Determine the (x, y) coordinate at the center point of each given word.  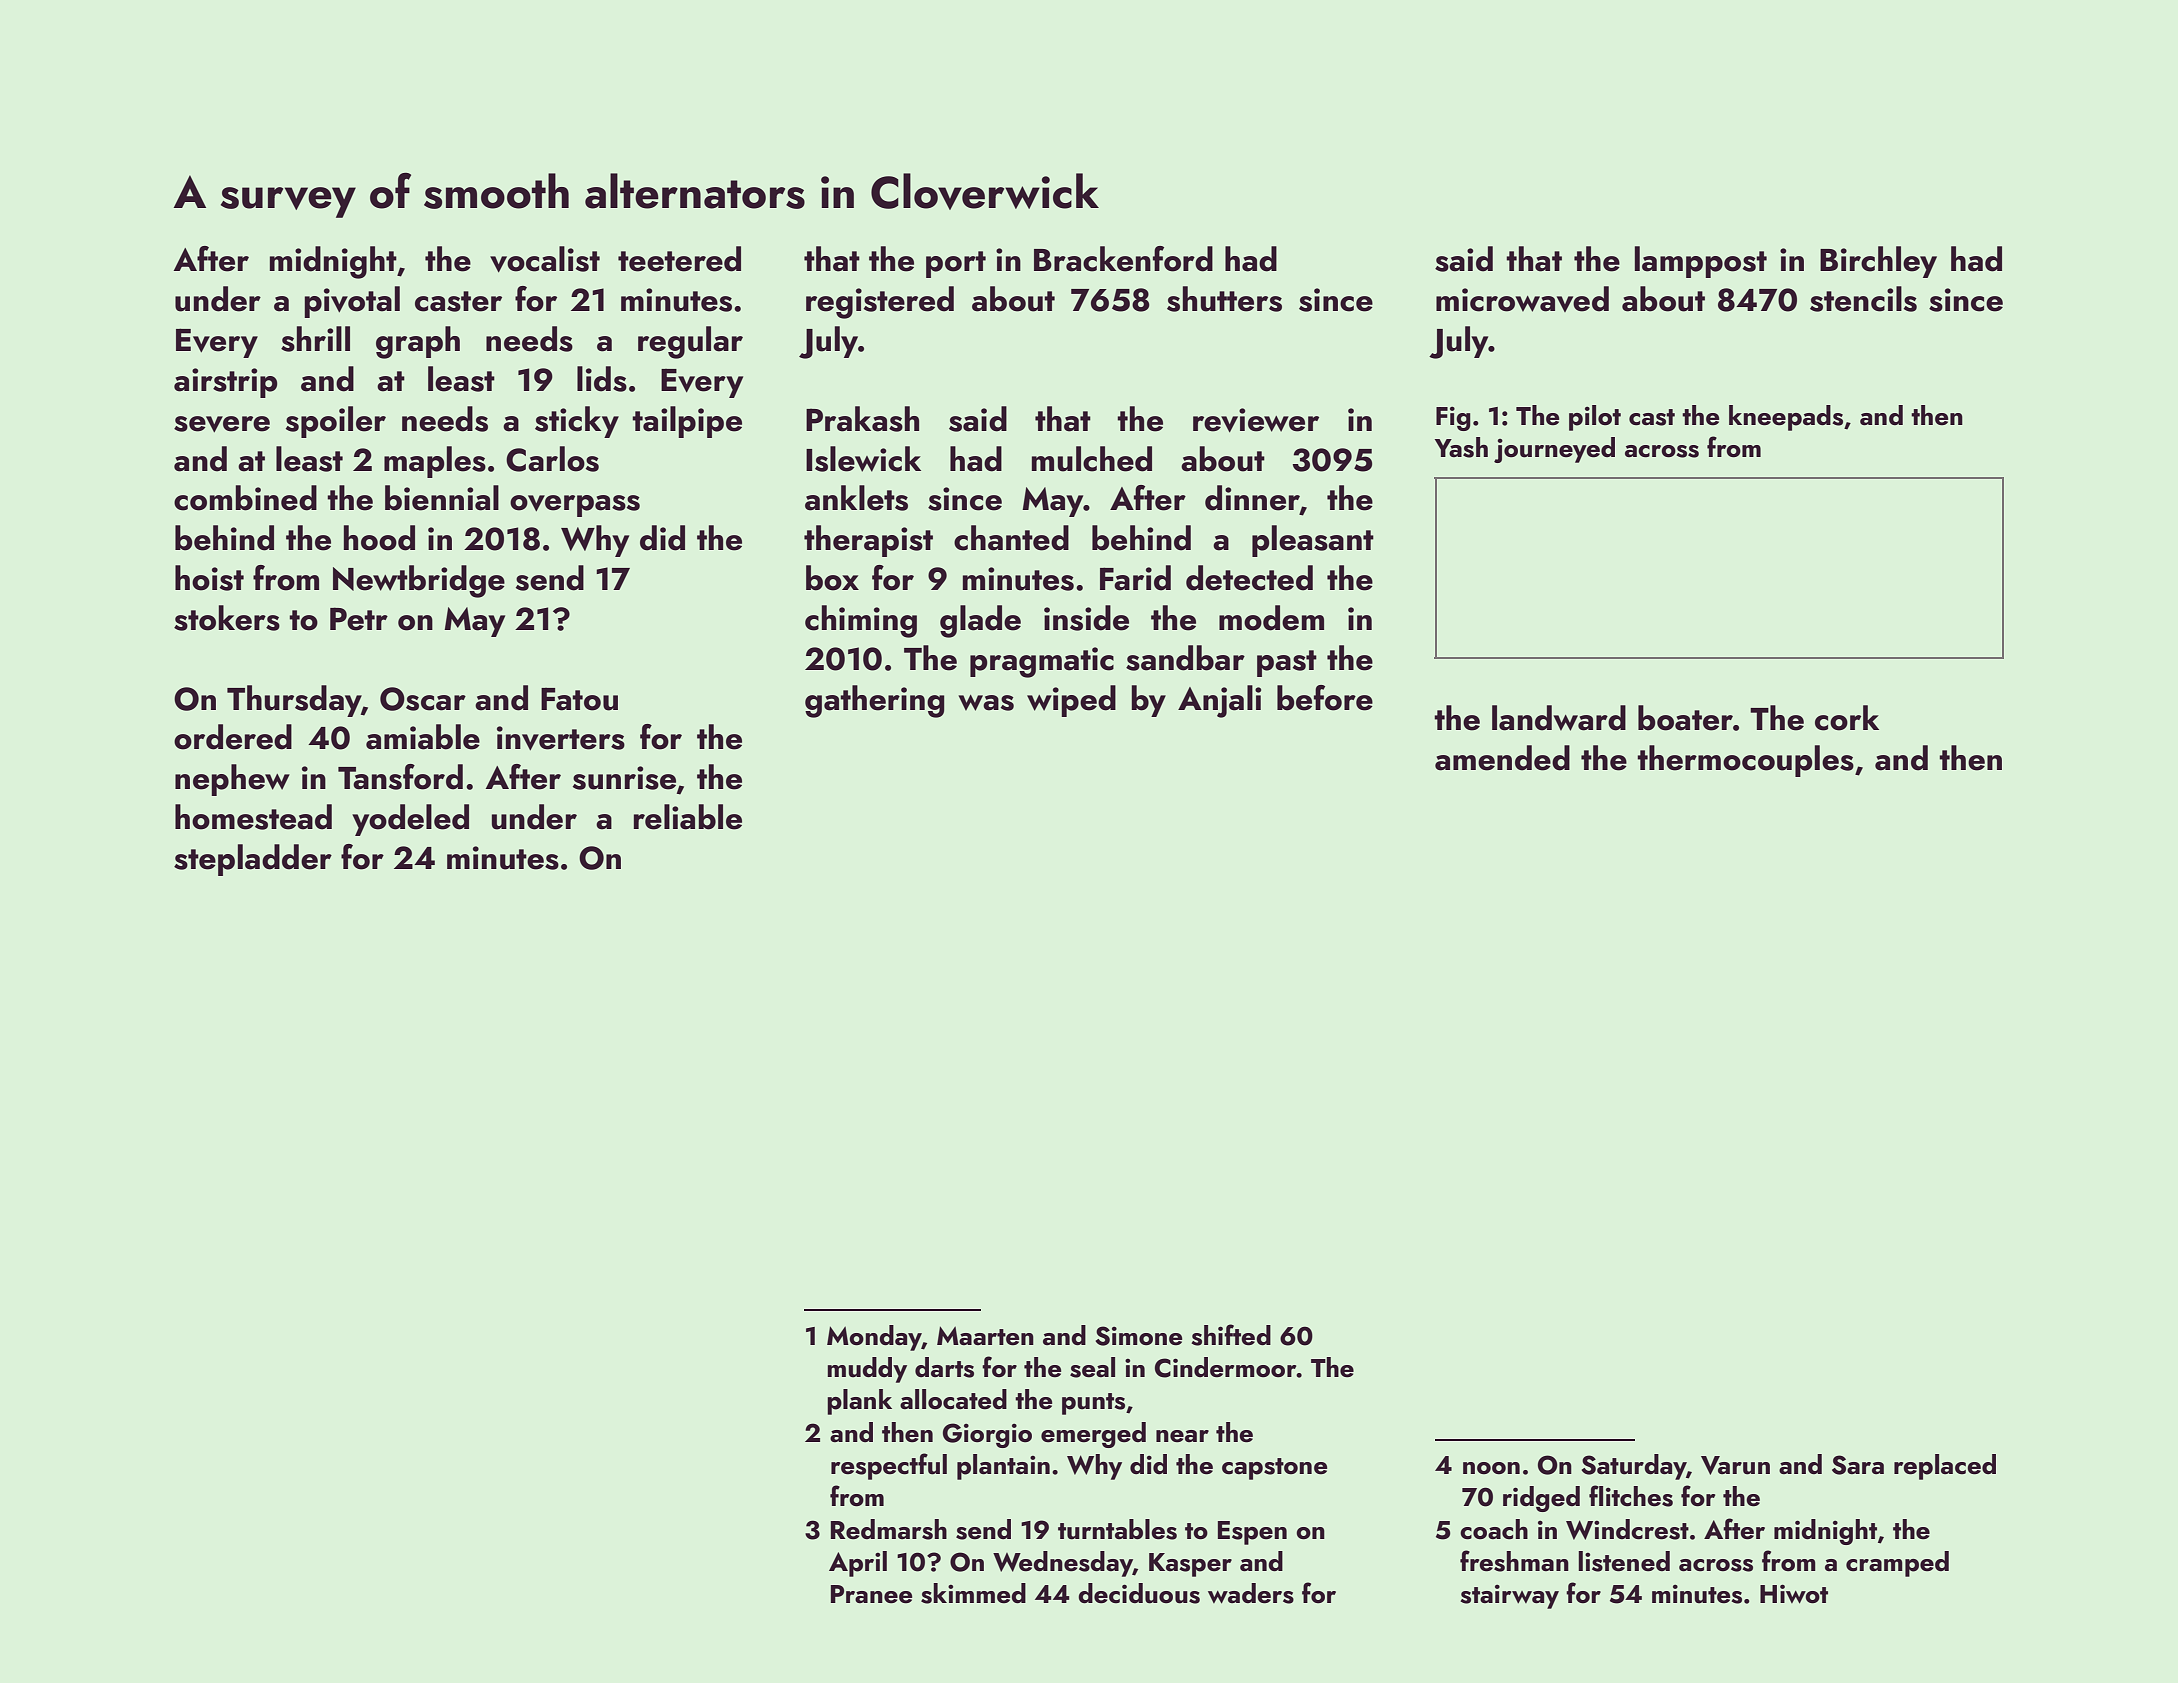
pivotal (352, 302)
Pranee (871, 1594)
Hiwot (1794, 1594)
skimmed (973, 1593)
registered (880, 302)
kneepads (1786, 418)
